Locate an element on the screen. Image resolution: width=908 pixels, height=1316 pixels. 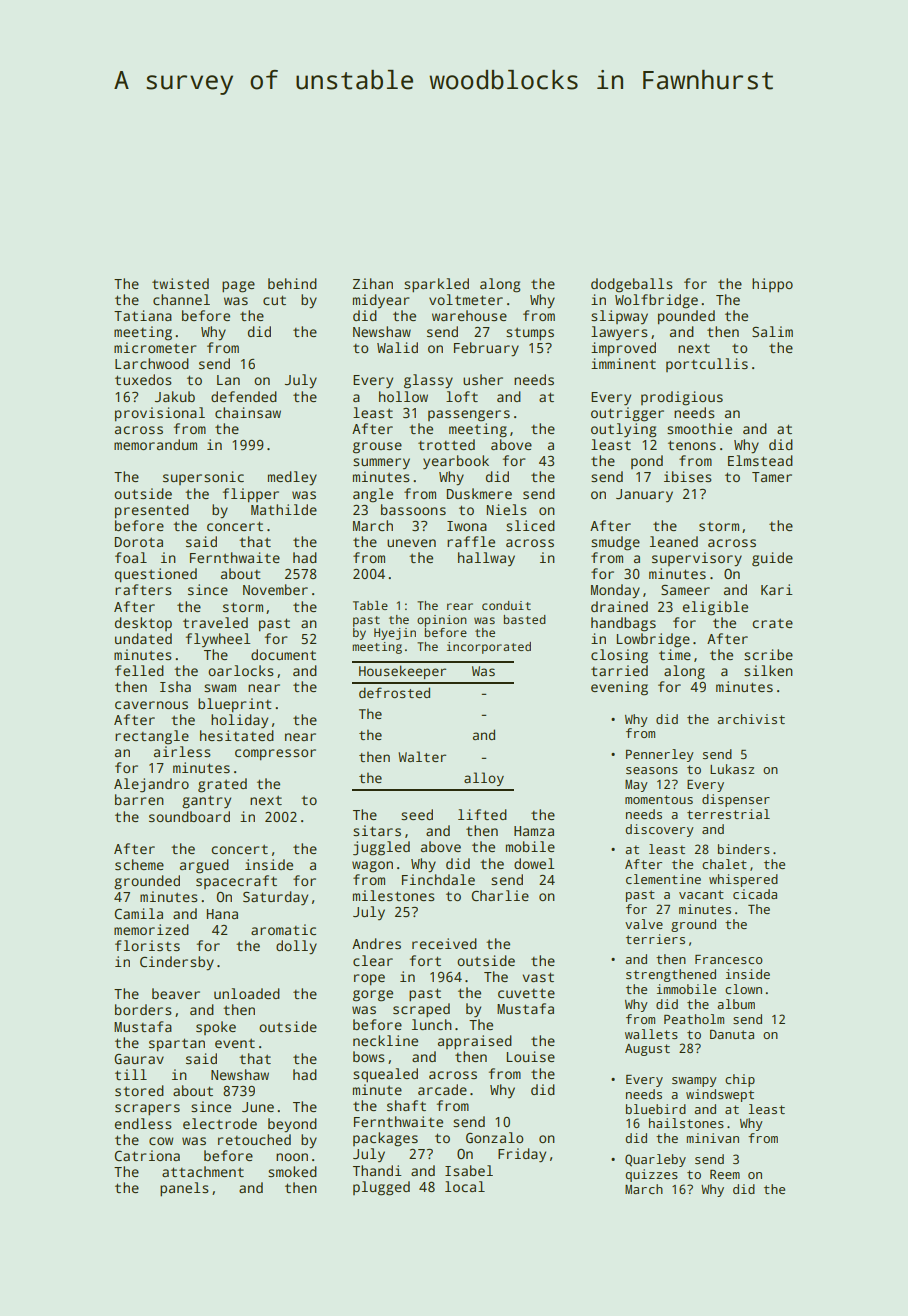
cicada is located at coordinates (755, 894).
